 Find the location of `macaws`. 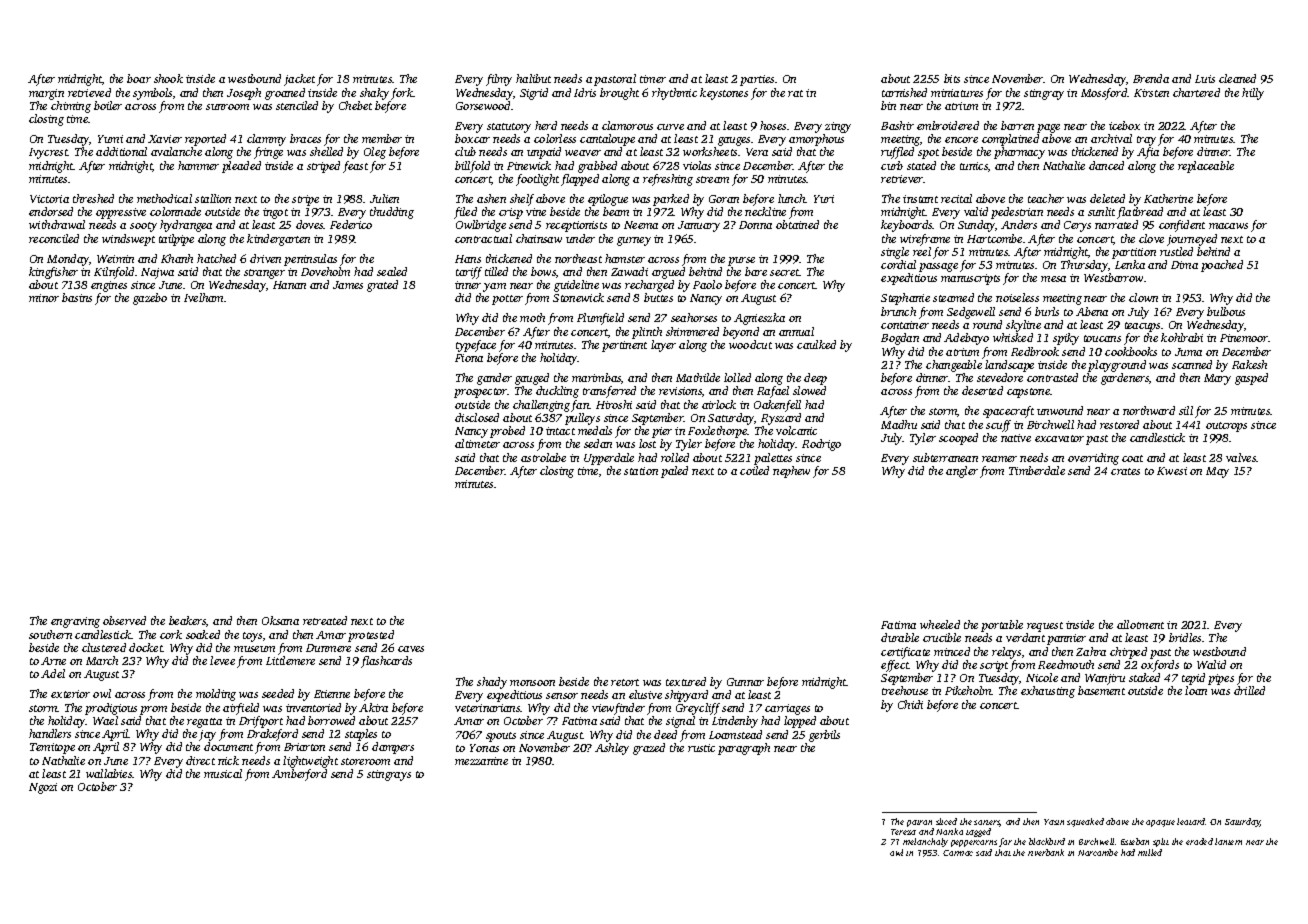

macaws is located at coordinates (1228, 226).
